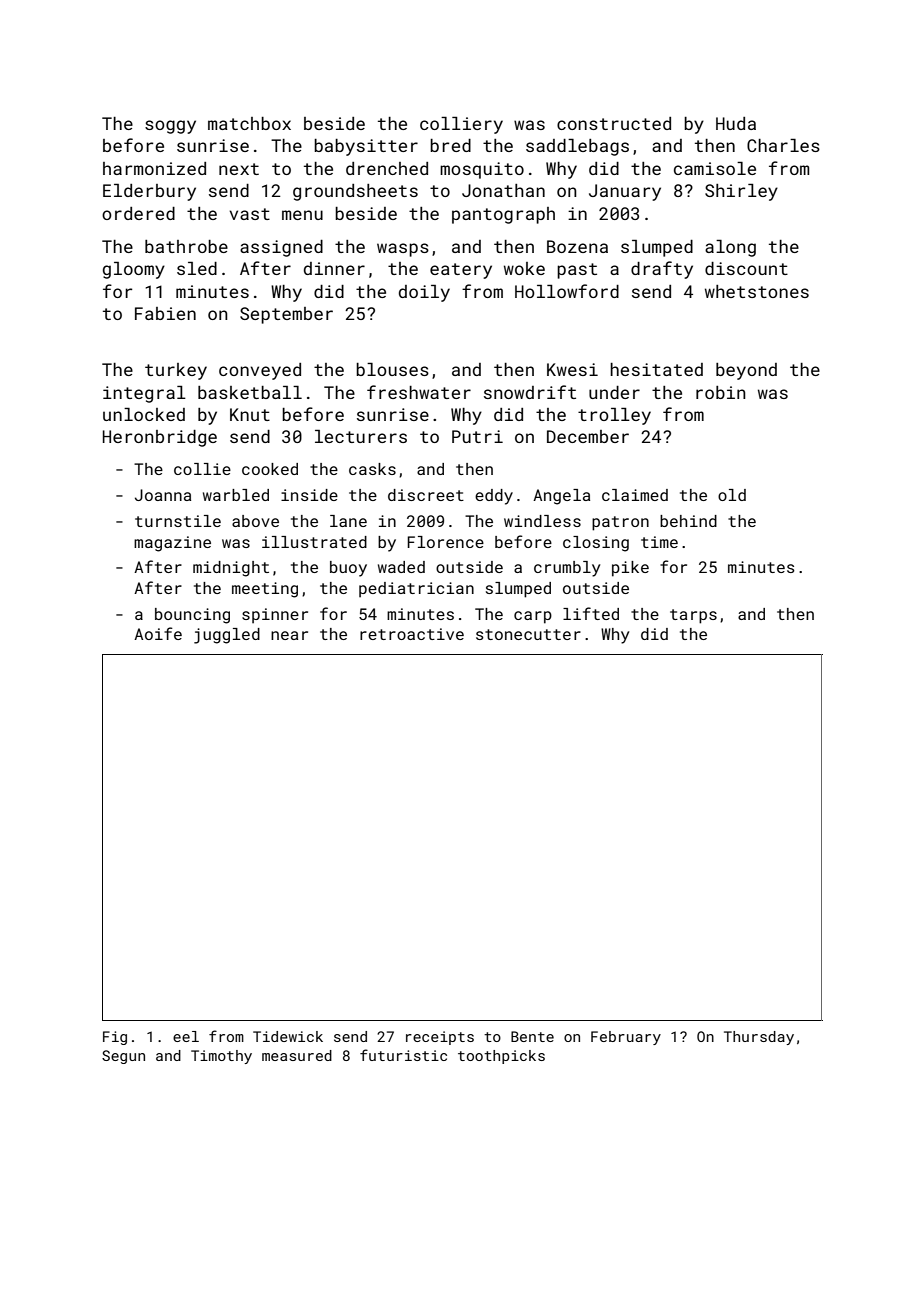 This screenshot has width=924, height=1311. Describe the element at coordinates (249, 123) in the screenshot. I see `matchbox` at that location.
